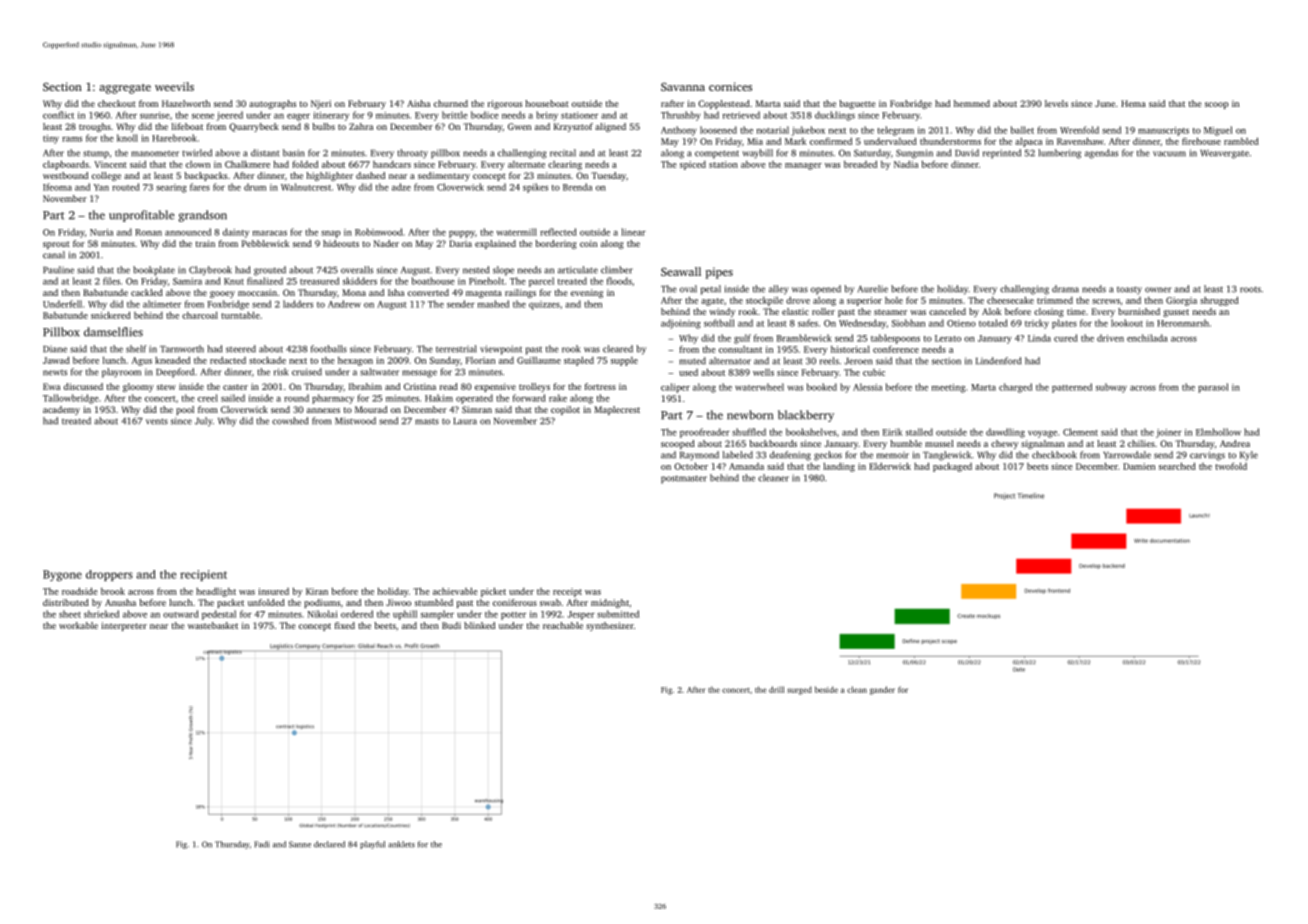  What do you see at coordinates (329, 844) in the image?
I see `declared` at bounding box center [329, 844].
